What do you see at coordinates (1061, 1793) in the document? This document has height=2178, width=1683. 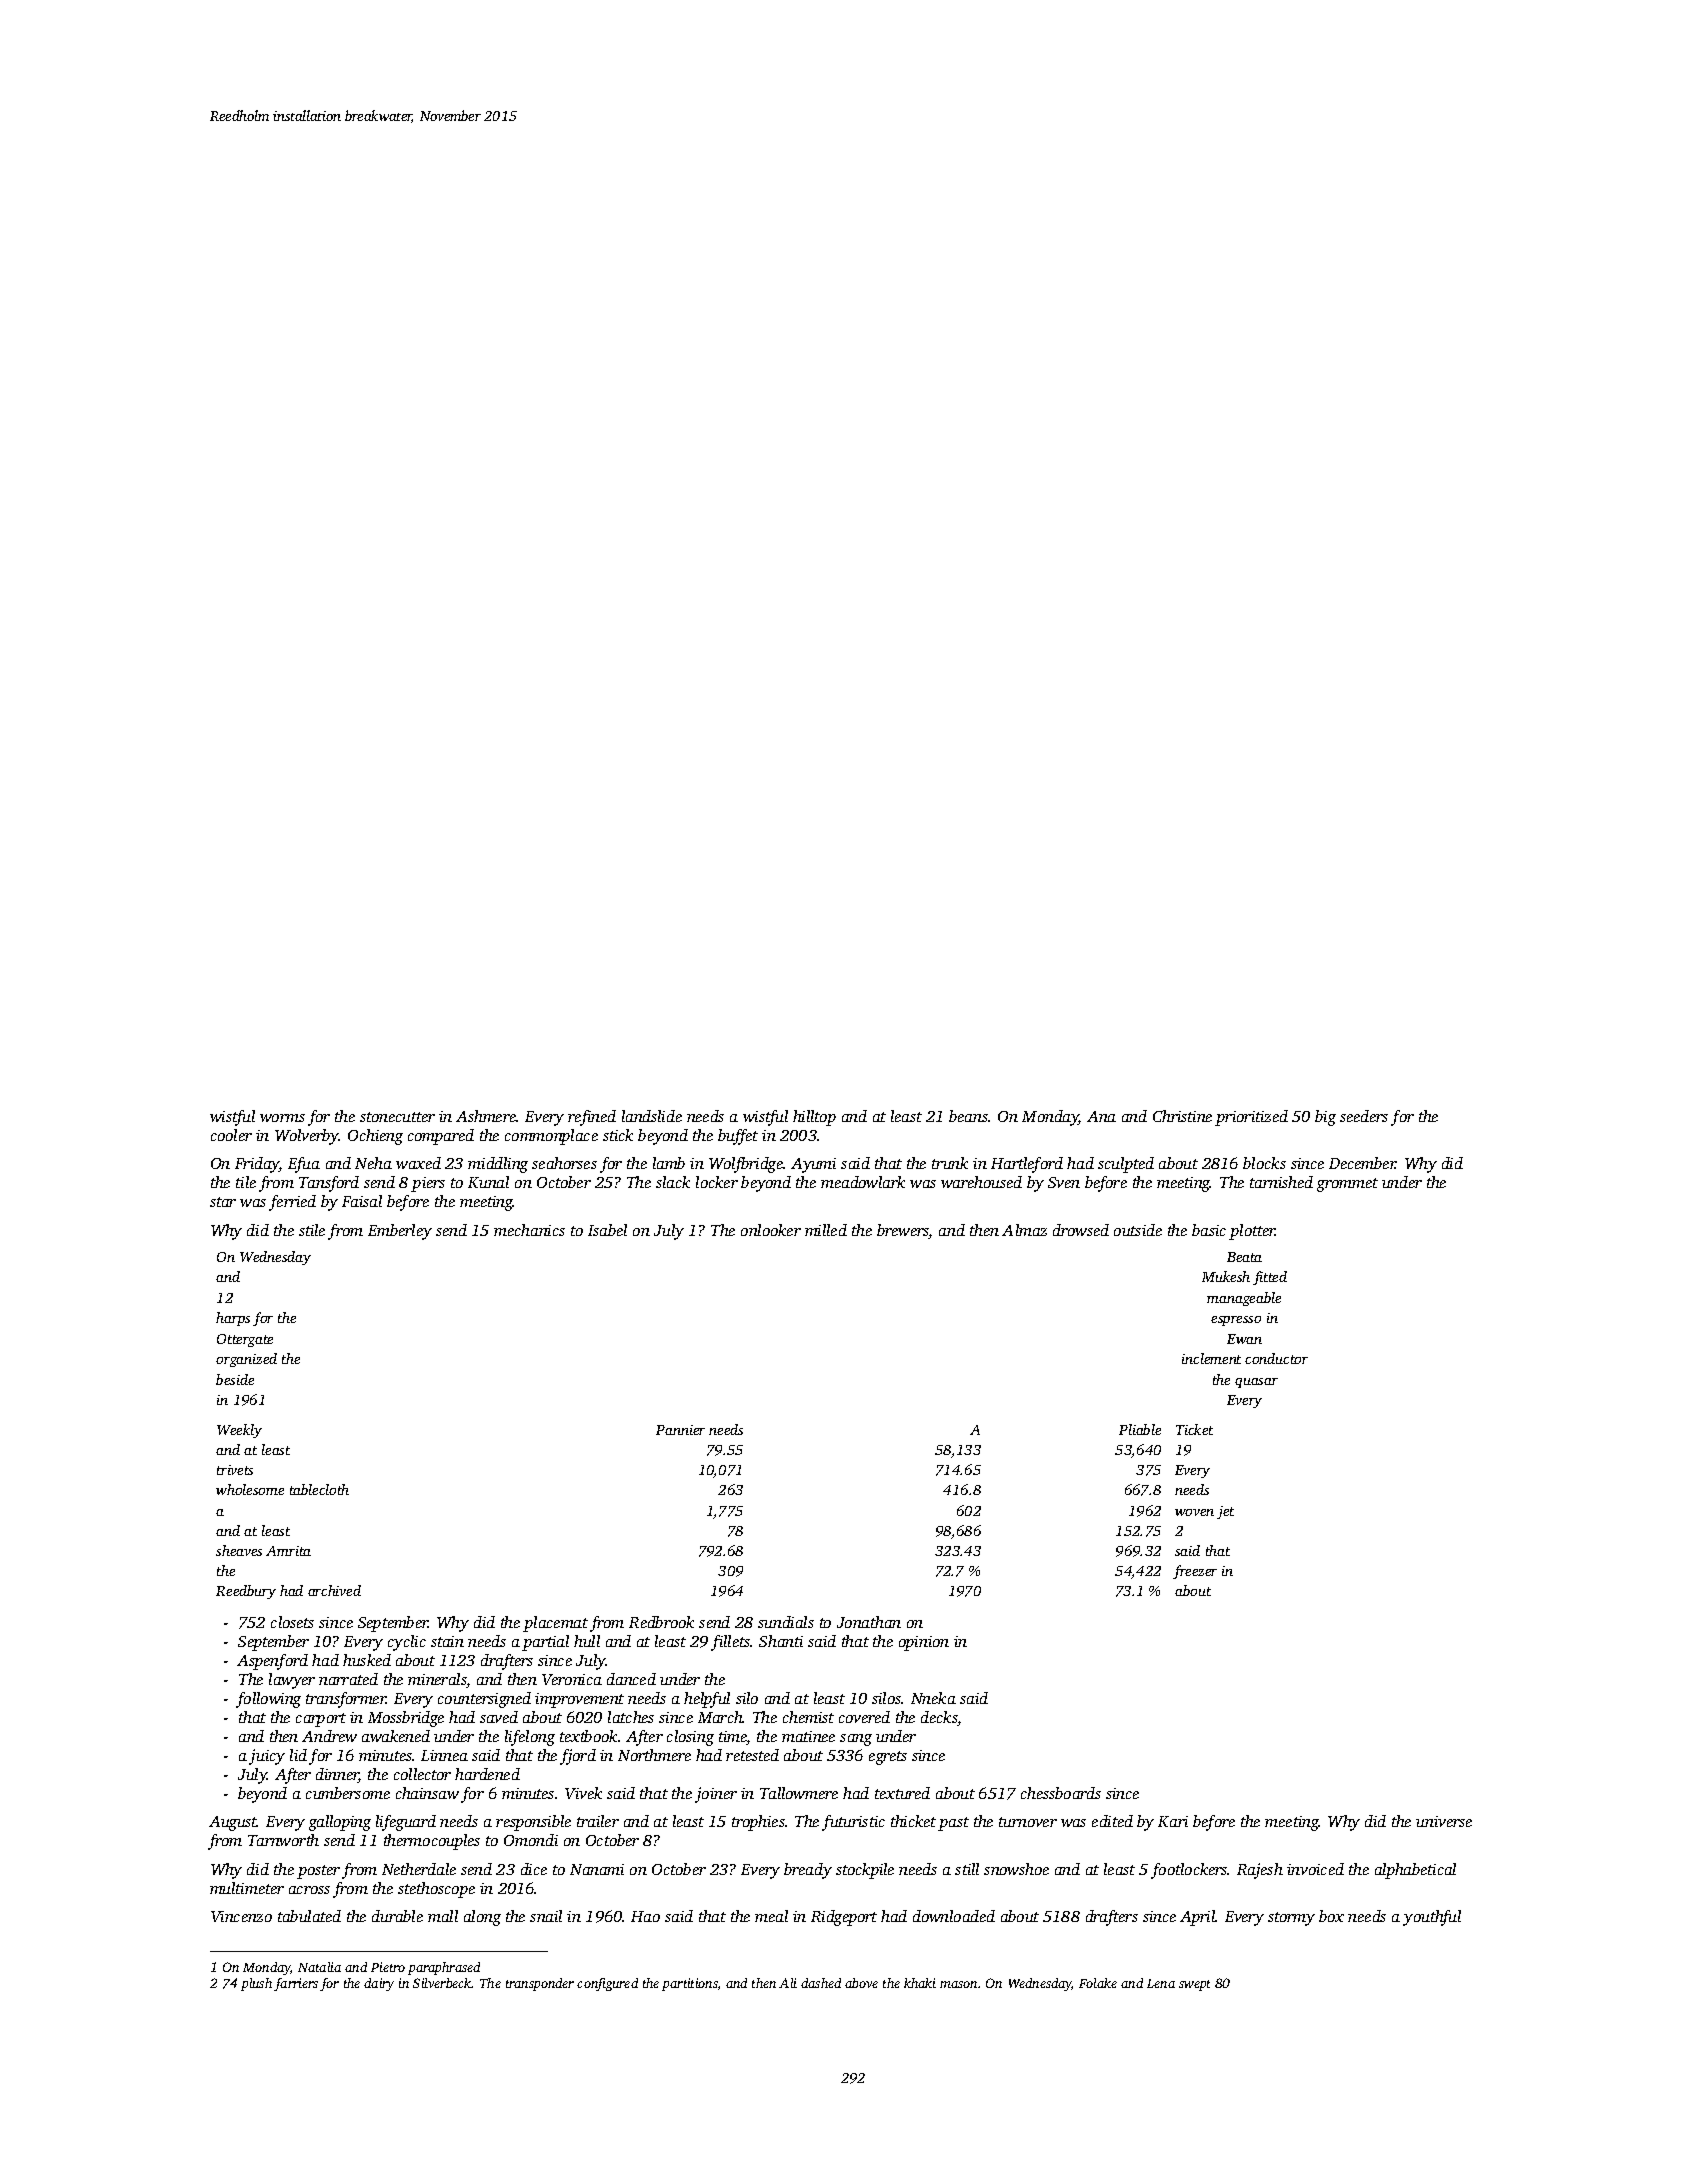 I see `chessboards` at bounding box center [1061, 1793].
